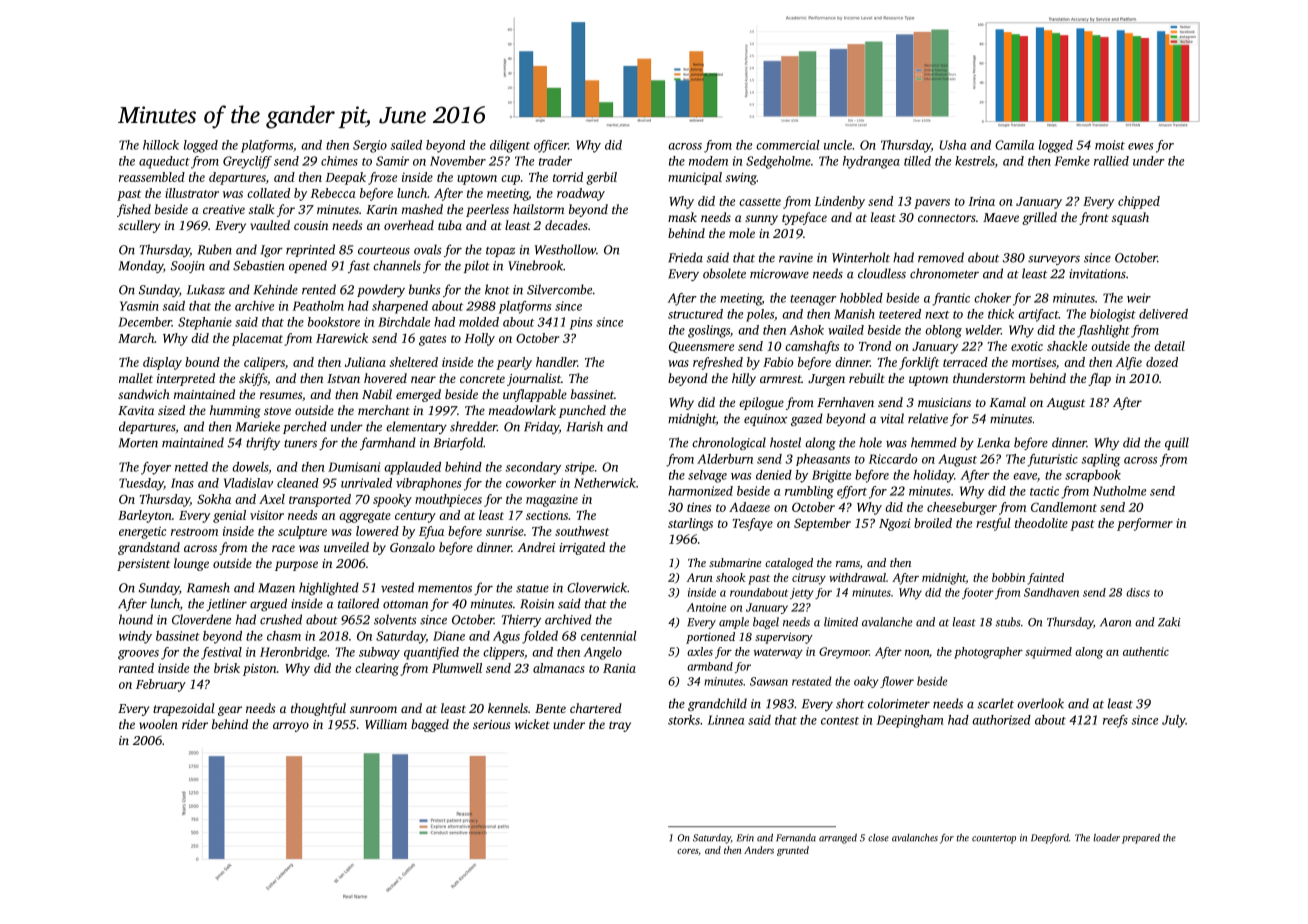 This image has width=1308, height=924. What do you see at coordinates (152, 177) in the image?
I see `reassembled` at bounding box center [152, 177].
